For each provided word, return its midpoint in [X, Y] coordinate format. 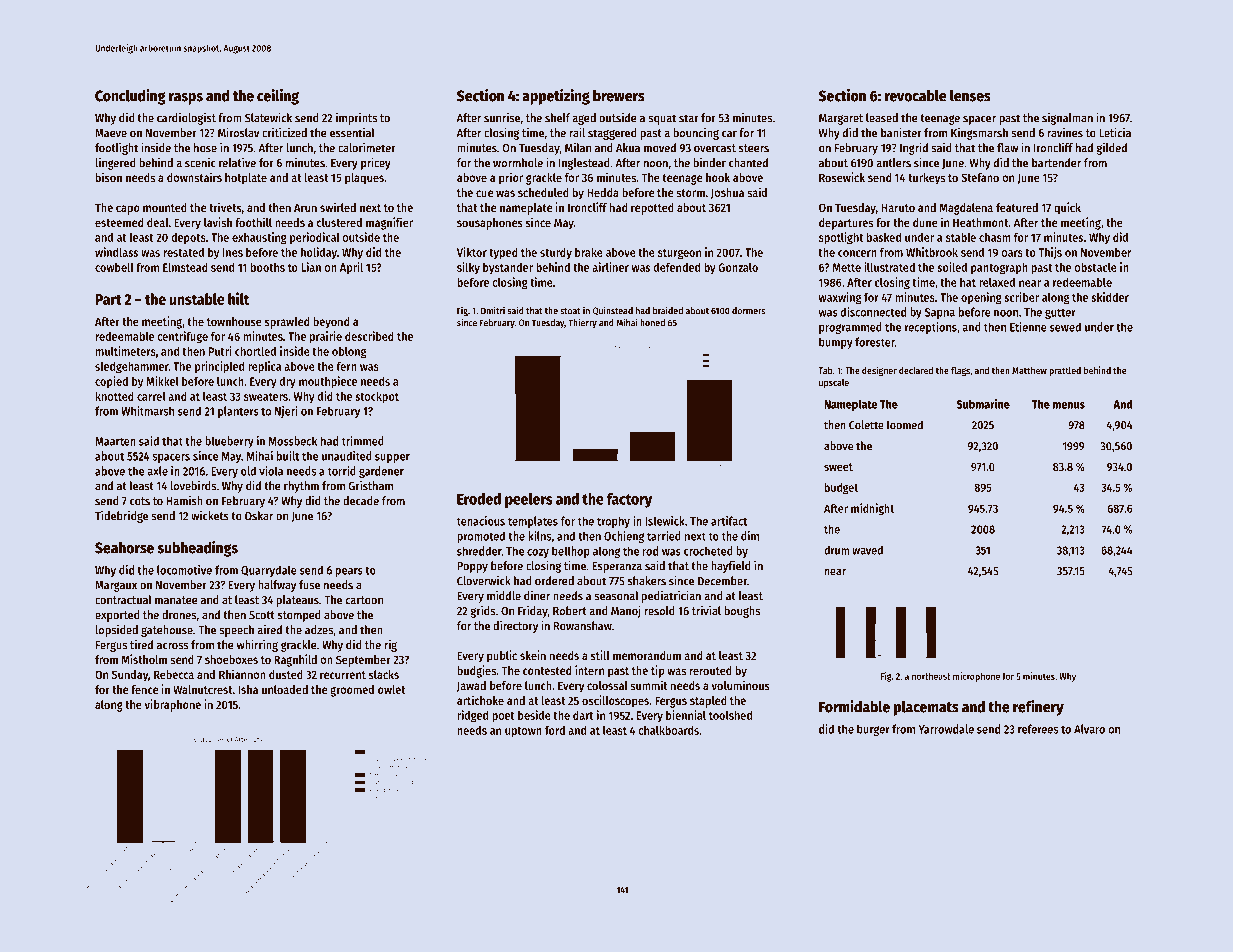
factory [629, 500]
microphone [976, 677]
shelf [557, 118]
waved [867, 550]
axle [157, 471]
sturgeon [679, 254]
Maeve [111, 133]
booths [268, 267]
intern [589, 670]
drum [836, 550]
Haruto [898, 207]
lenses [970, 95]
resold [660, 611]
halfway [277, 586]
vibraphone [173, 705]
